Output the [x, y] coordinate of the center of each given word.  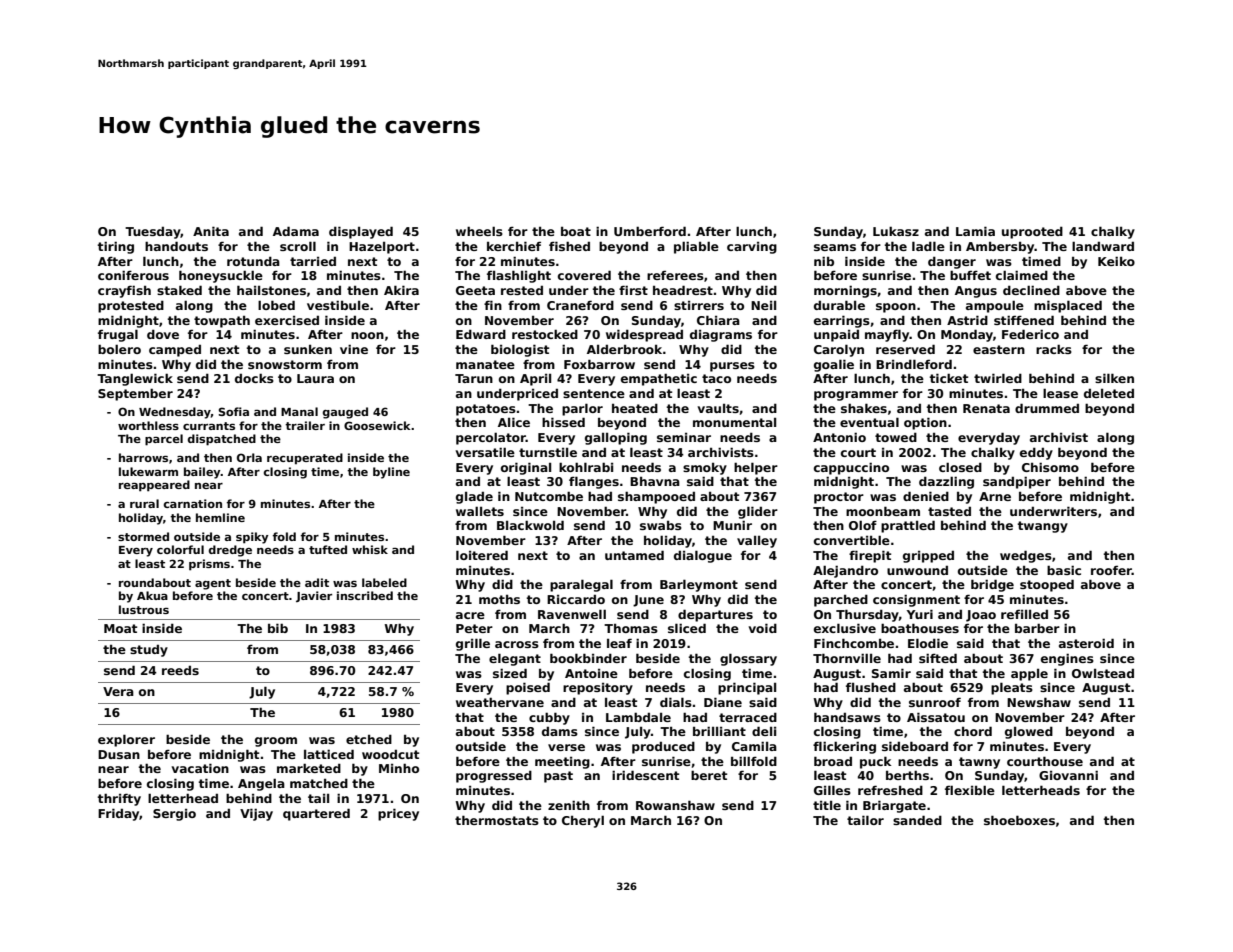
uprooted [1032, 232]
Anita [211, 231]
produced [663, 747]
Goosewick [377, 425]
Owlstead [1103, 673]
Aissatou [936, 717]
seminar [684, 437]
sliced [687, 628]
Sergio [174, 815]
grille [473, 644]
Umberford [650, 231]
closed [960, 467]
